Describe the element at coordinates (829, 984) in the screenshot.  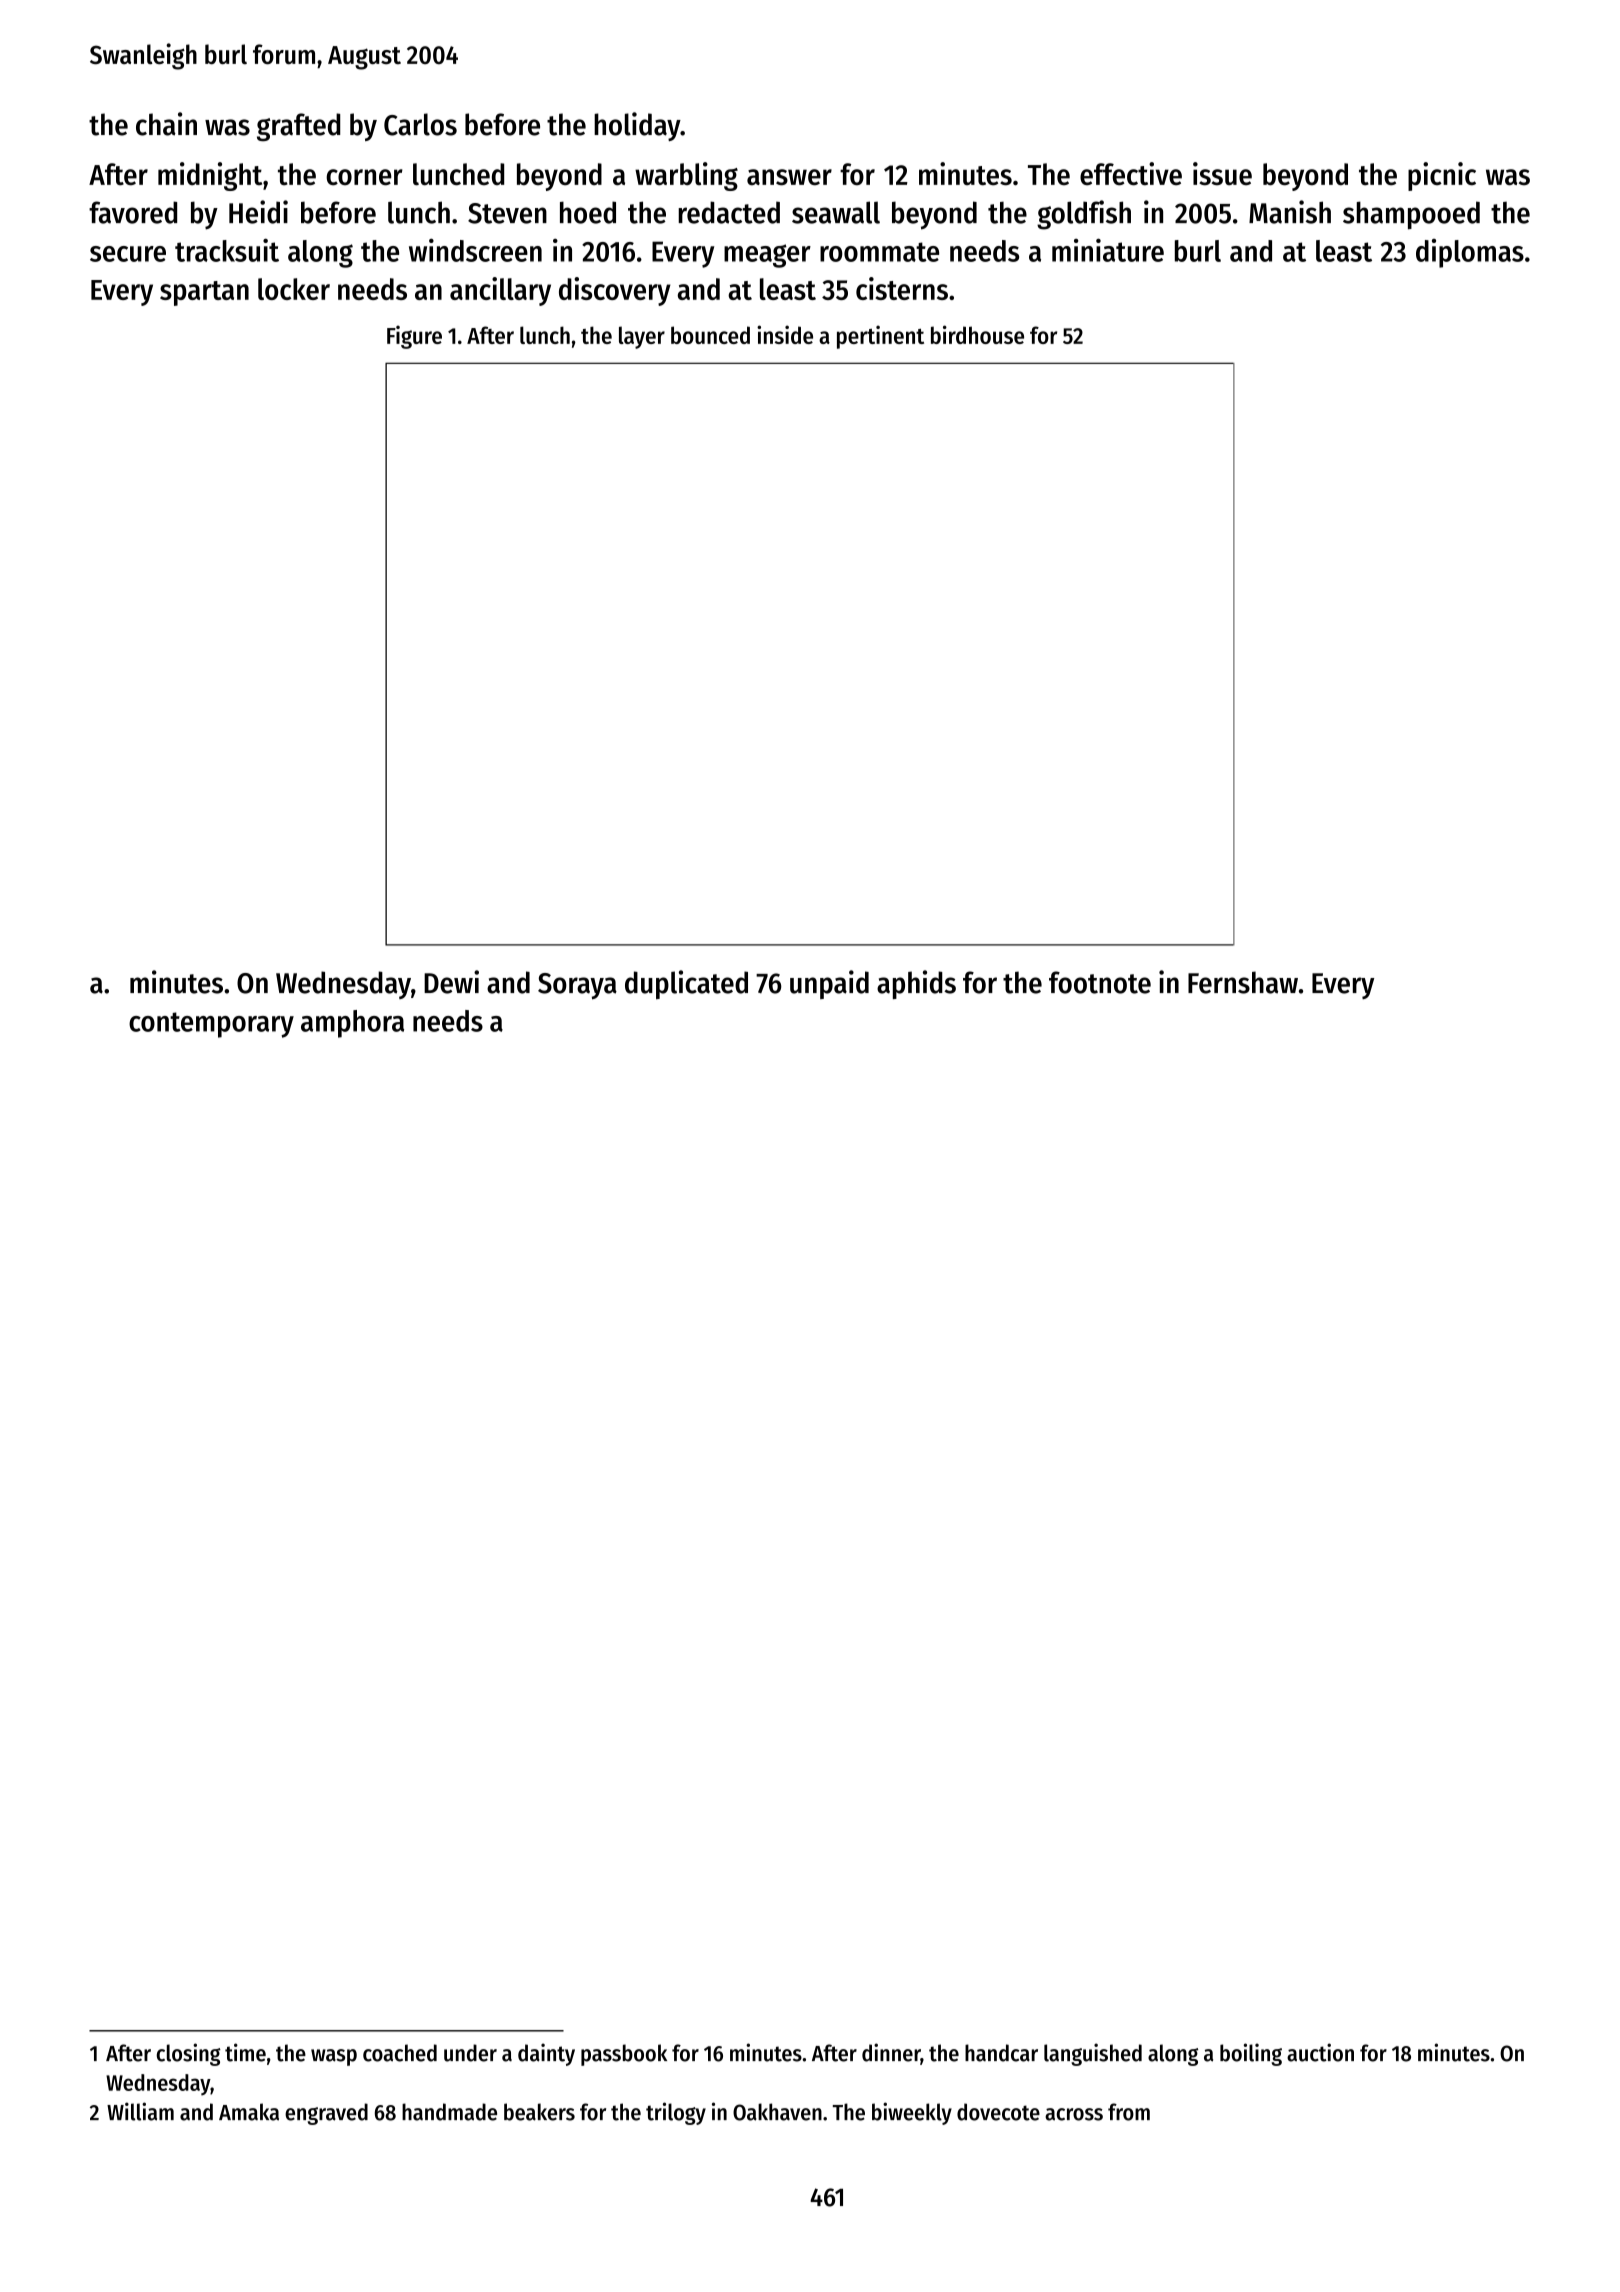
I see `unpaid` at that location.
